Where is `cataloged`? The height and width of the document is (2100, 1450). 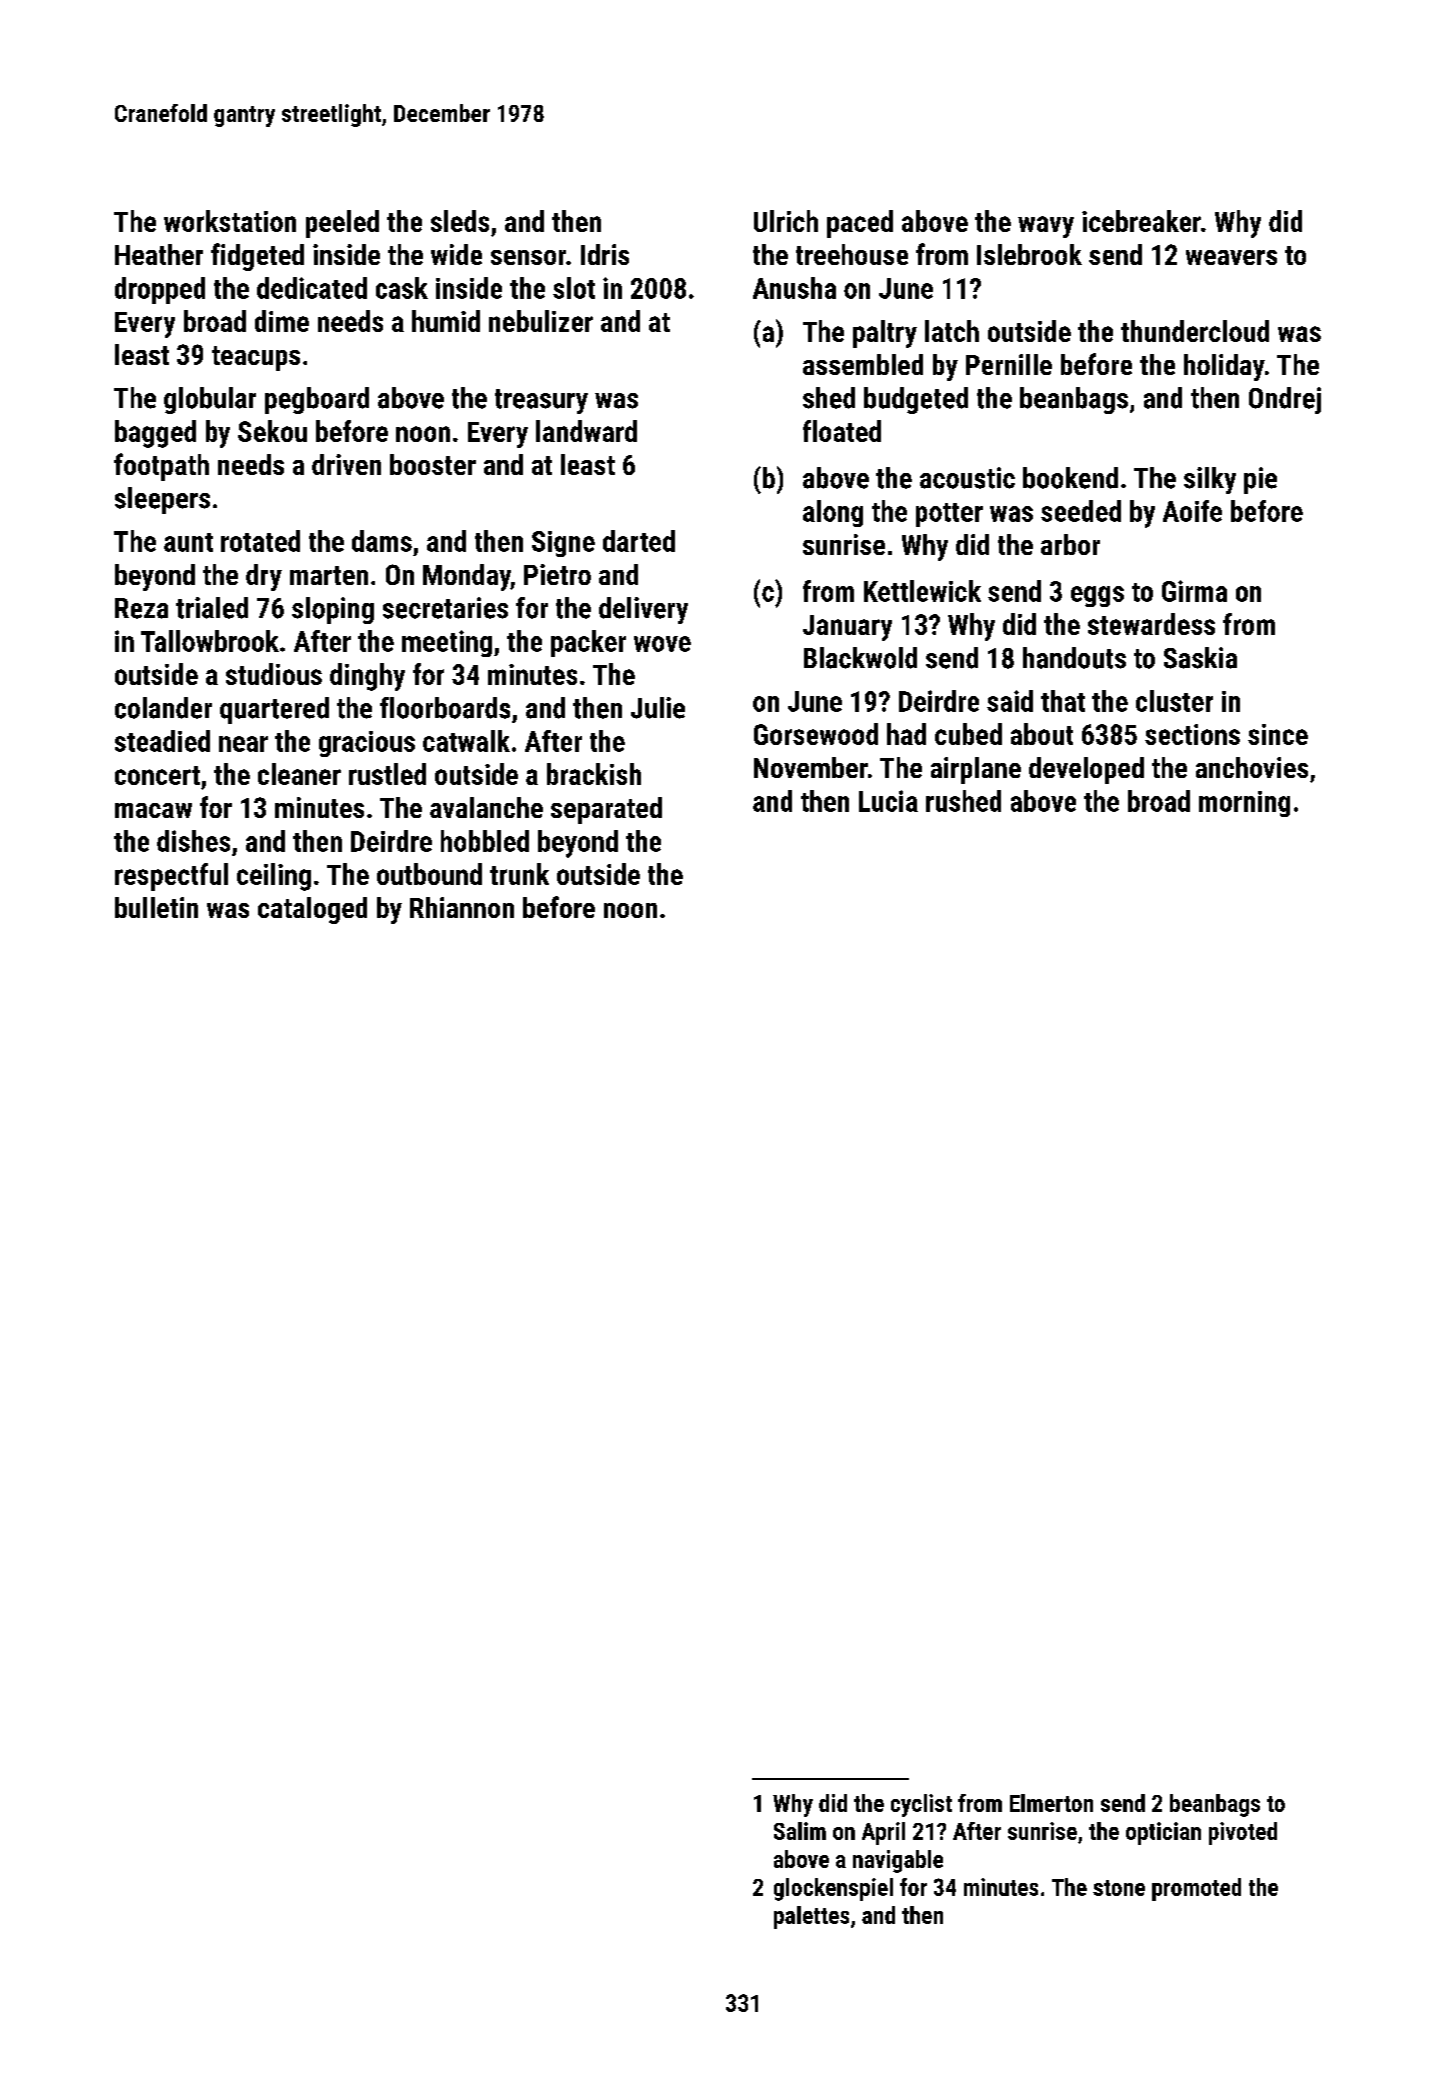
cataloged is located at coordinates (312, 910).
